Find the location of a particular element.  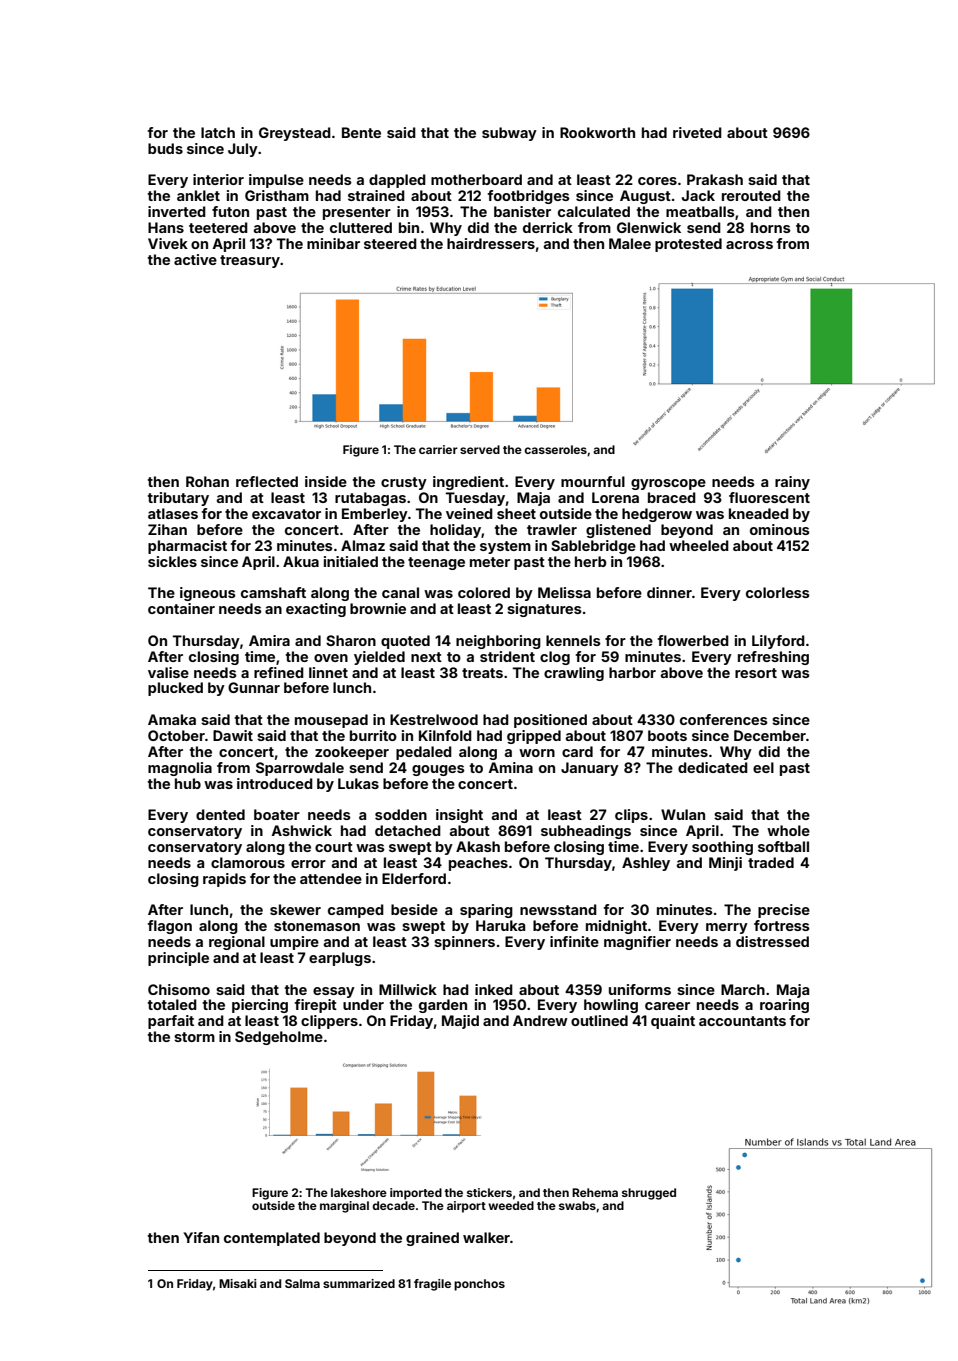

roaring is located at coordinates (784, 1006).
